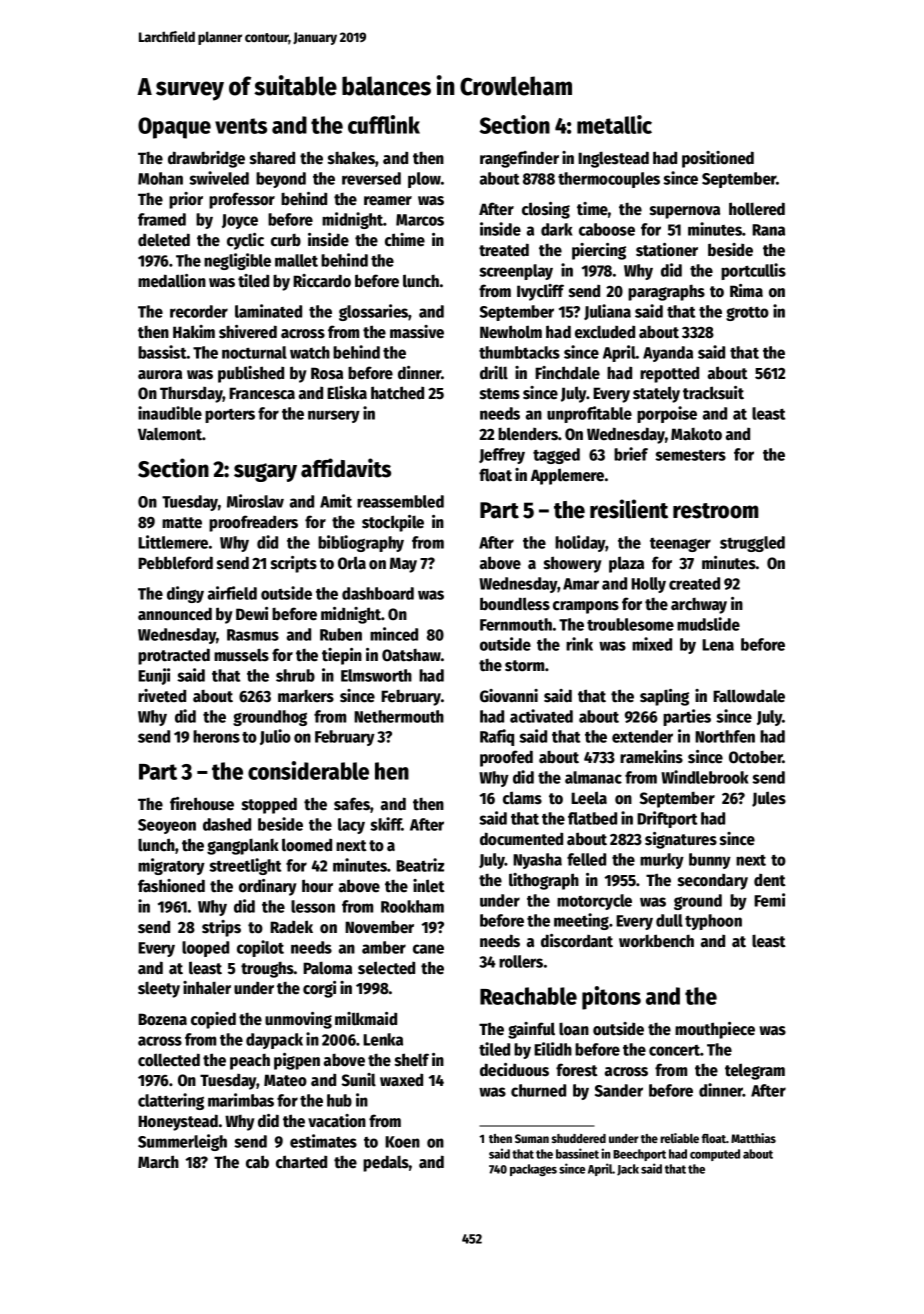 The height and width of the screenshot is (1314, 924). I want to click on March, so click(158, 1162).
